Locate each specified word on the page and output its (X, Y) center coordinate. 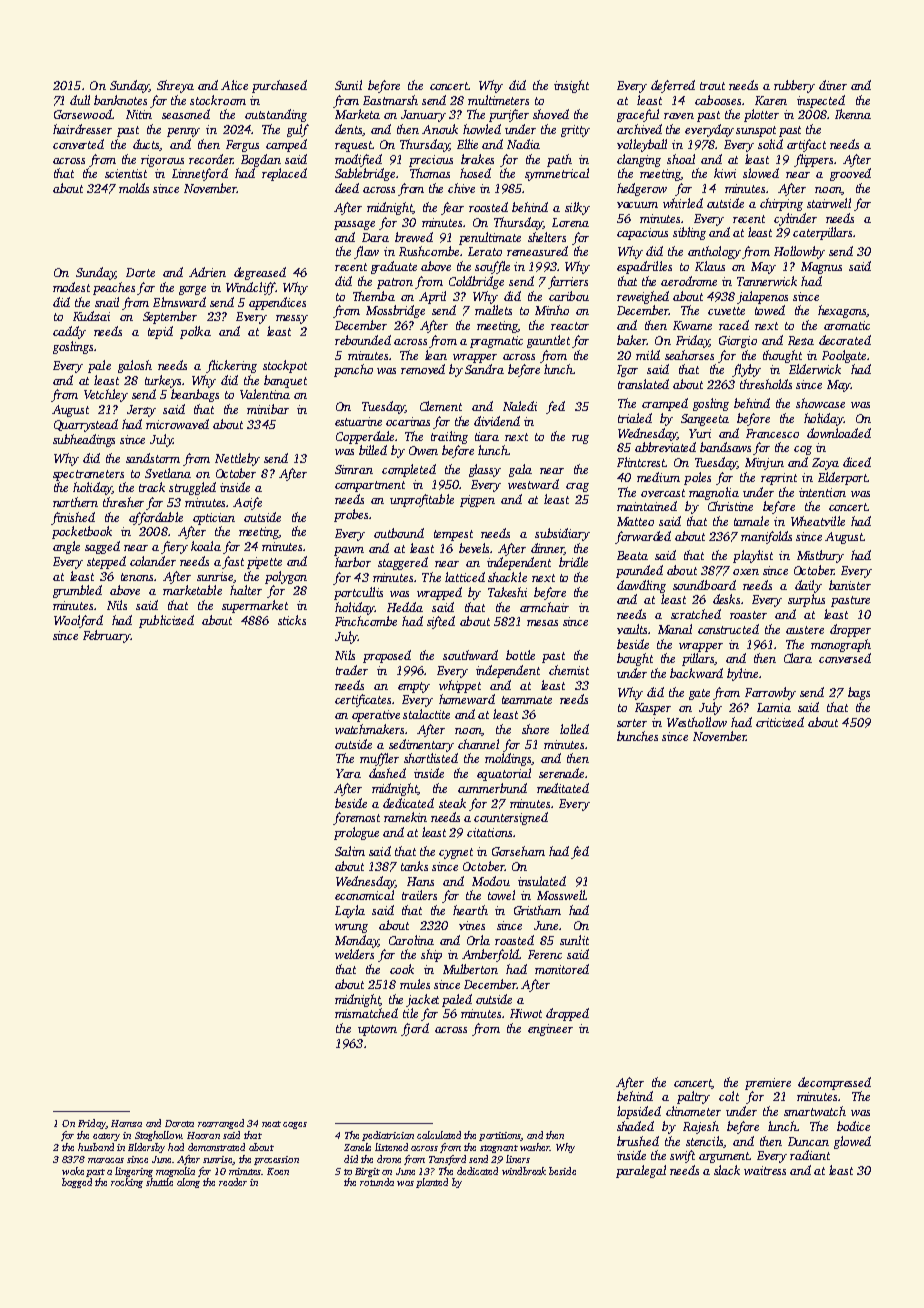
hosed (475, 173)
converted (78, 144)
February (107, 636)
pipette (264, 563)
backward (696, 673)
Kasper (653, 709)
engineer (550, 1030)
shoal (681, 159)
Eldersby (146, 1148)
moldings (508, 759)
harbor (353, 562)
